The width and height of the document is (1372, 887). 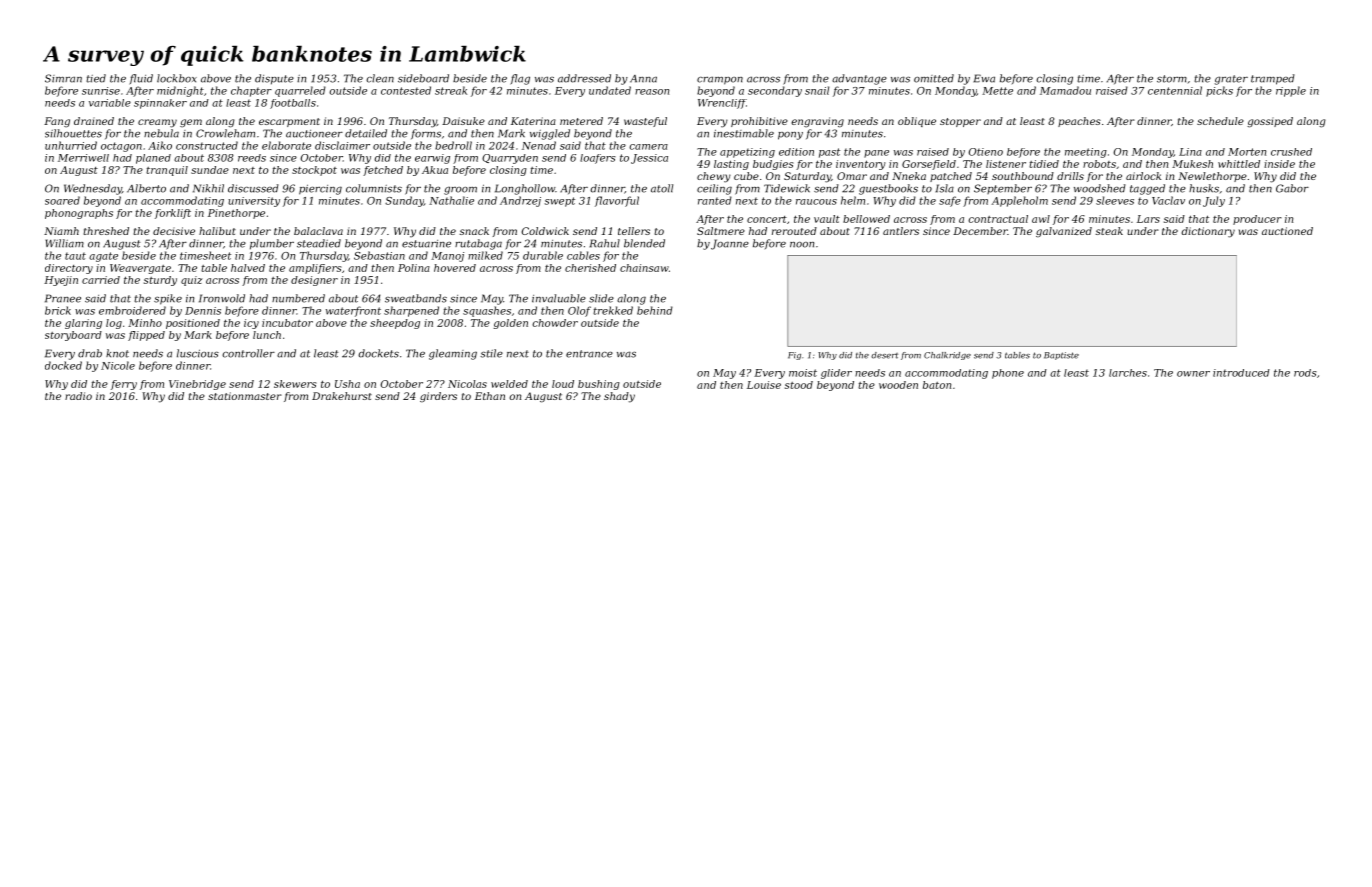 What do you see at coordinates (1214, 201) in the document?
I see `July` at bounding box center [1214, 201].
